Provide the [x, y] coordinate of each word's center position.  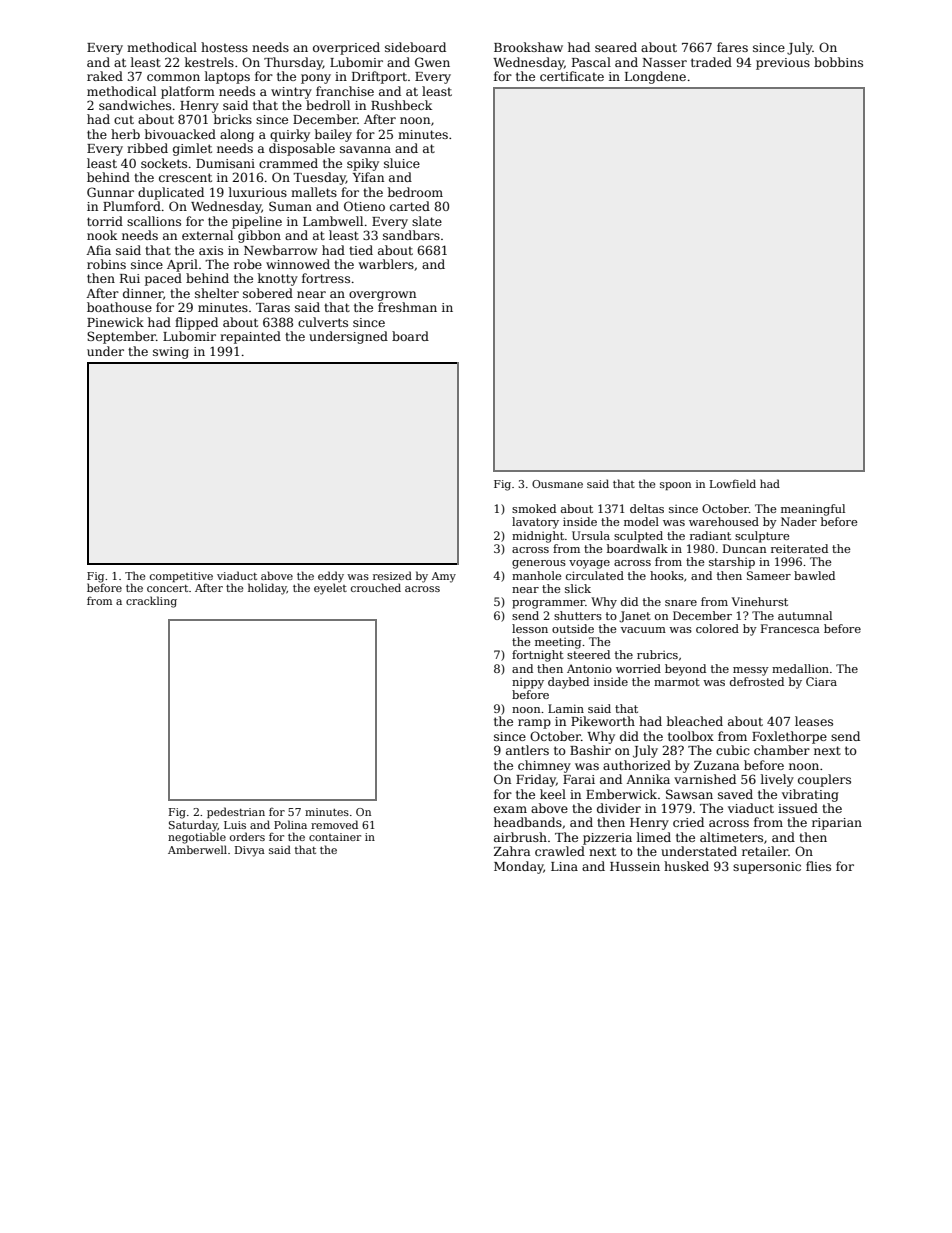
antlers [527, 750]
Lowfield [733, 483]
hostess [224, 47]
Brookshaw [528, 47]
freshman [407, 307]
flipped [196, 323]
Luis [235, 825]
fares [732, 47]
